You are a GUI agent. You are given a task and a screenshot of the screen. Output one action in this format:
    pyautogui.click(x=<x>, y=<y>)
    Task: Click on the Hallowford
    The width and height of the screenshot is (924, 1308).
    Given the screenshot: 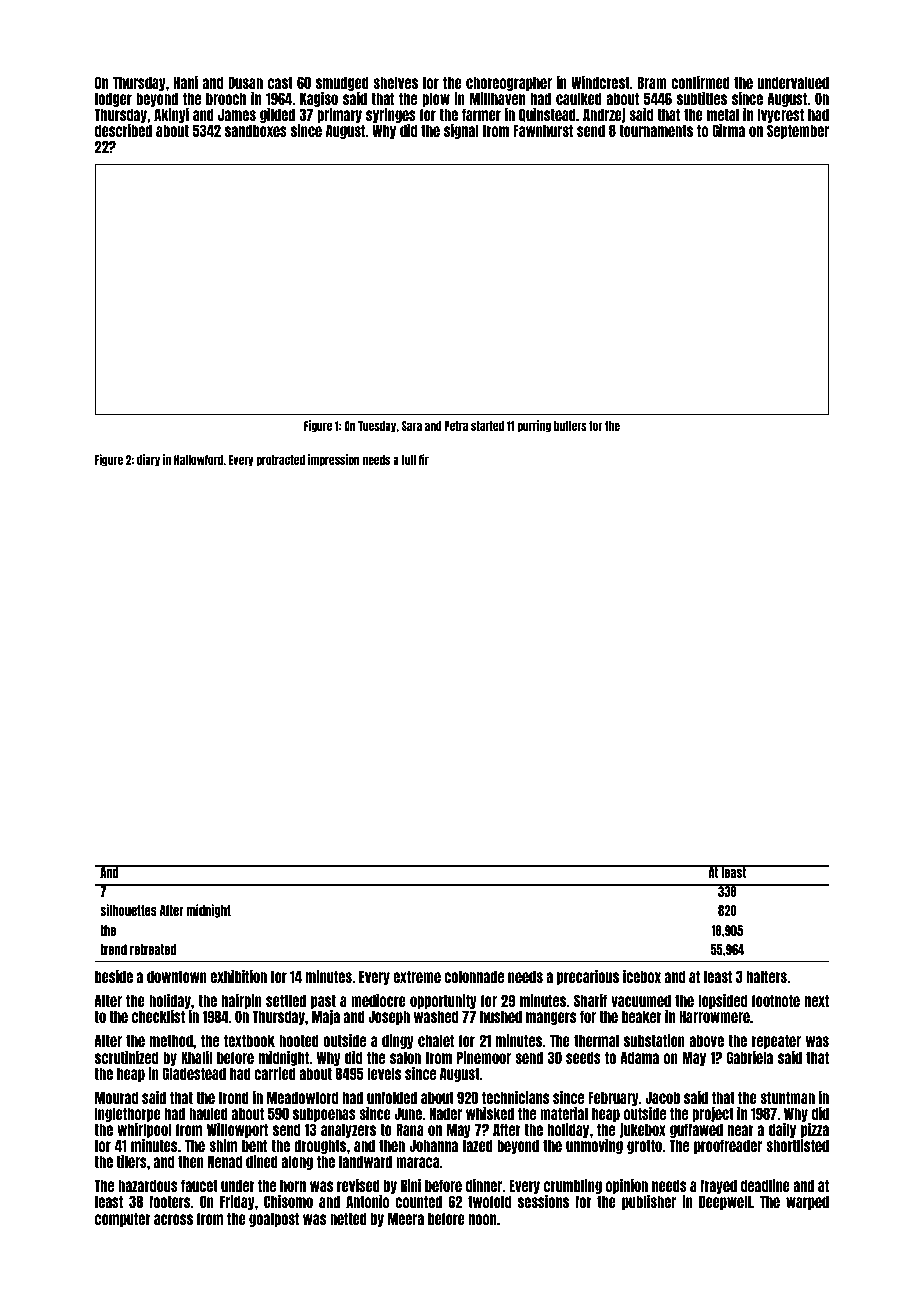 What is the action you would take?
    pyautogui.click(x=198, y=460)
